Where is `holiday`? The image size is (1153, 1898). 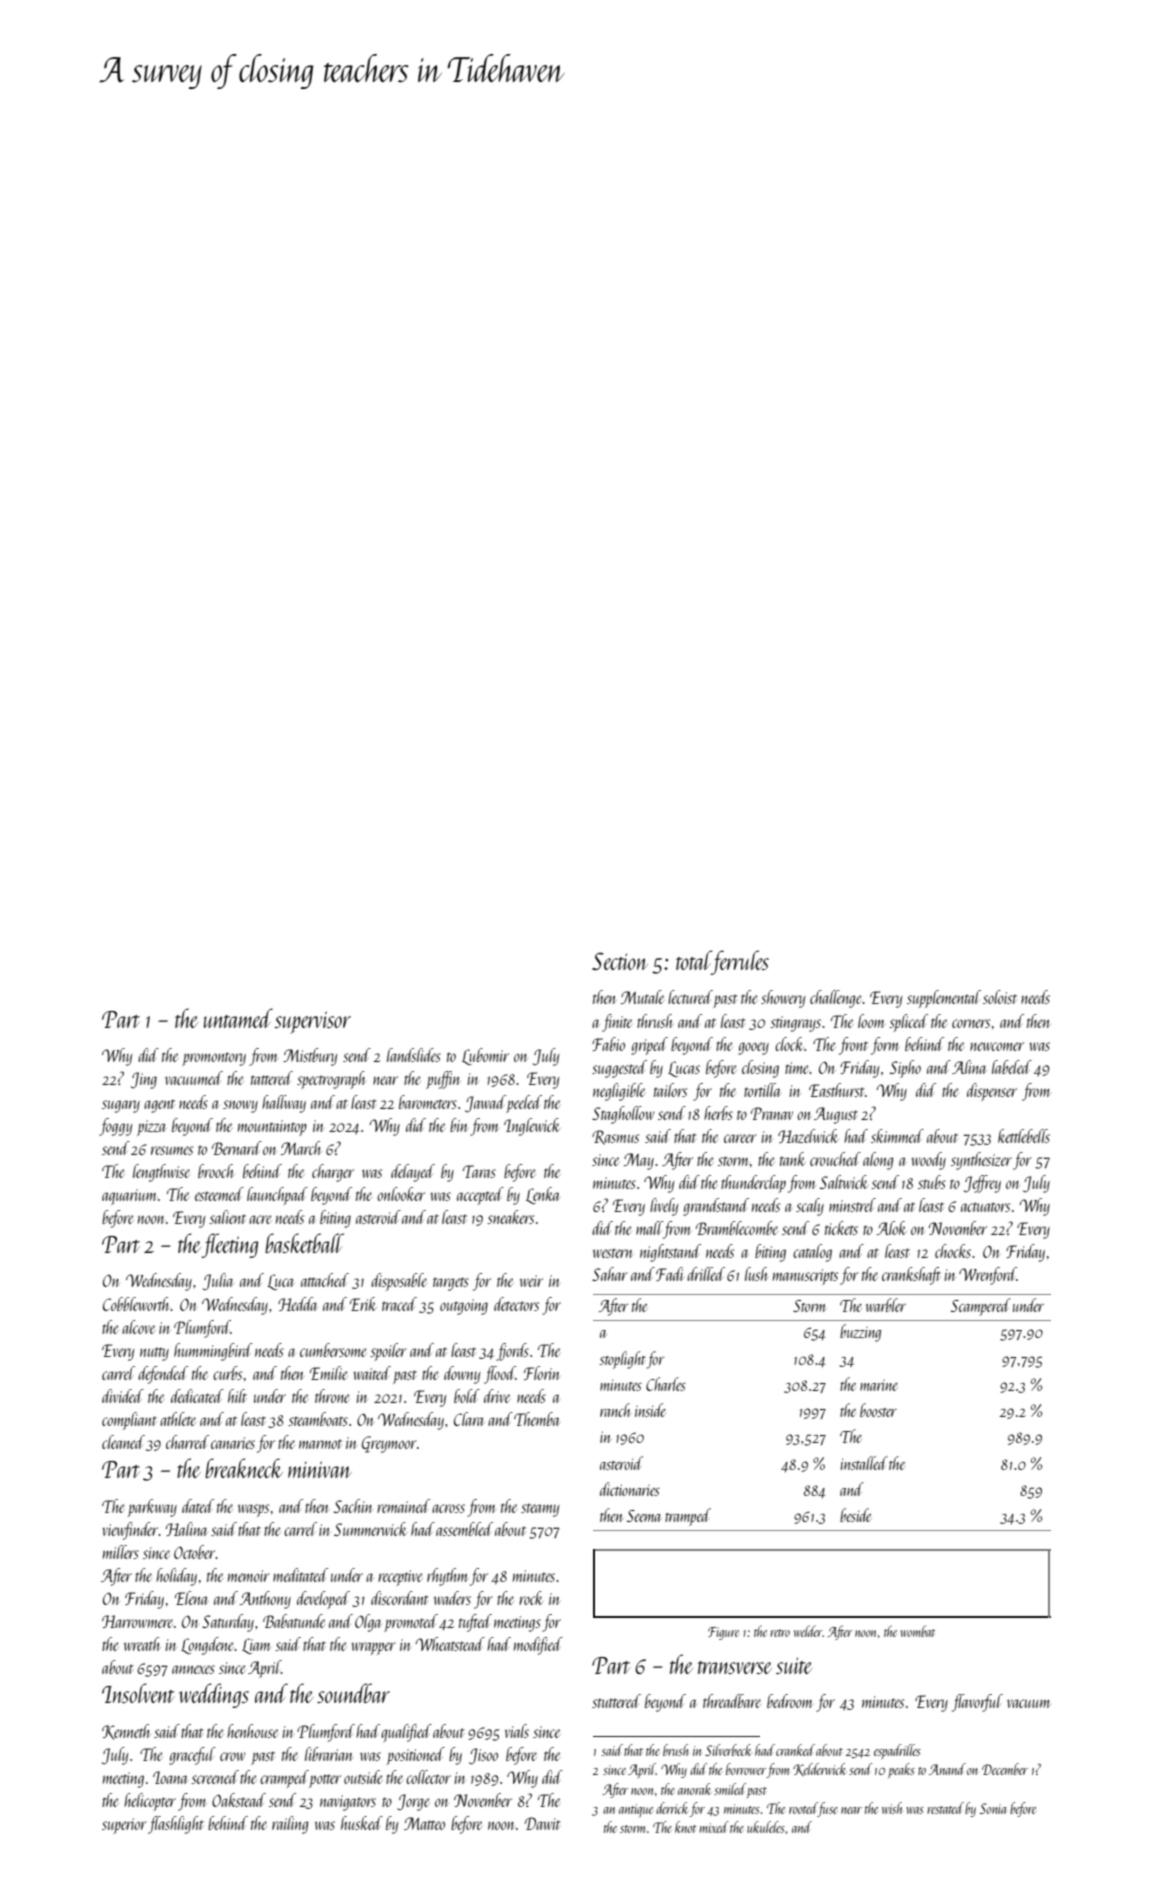
holiday is located at coordinates (176, 1577).
